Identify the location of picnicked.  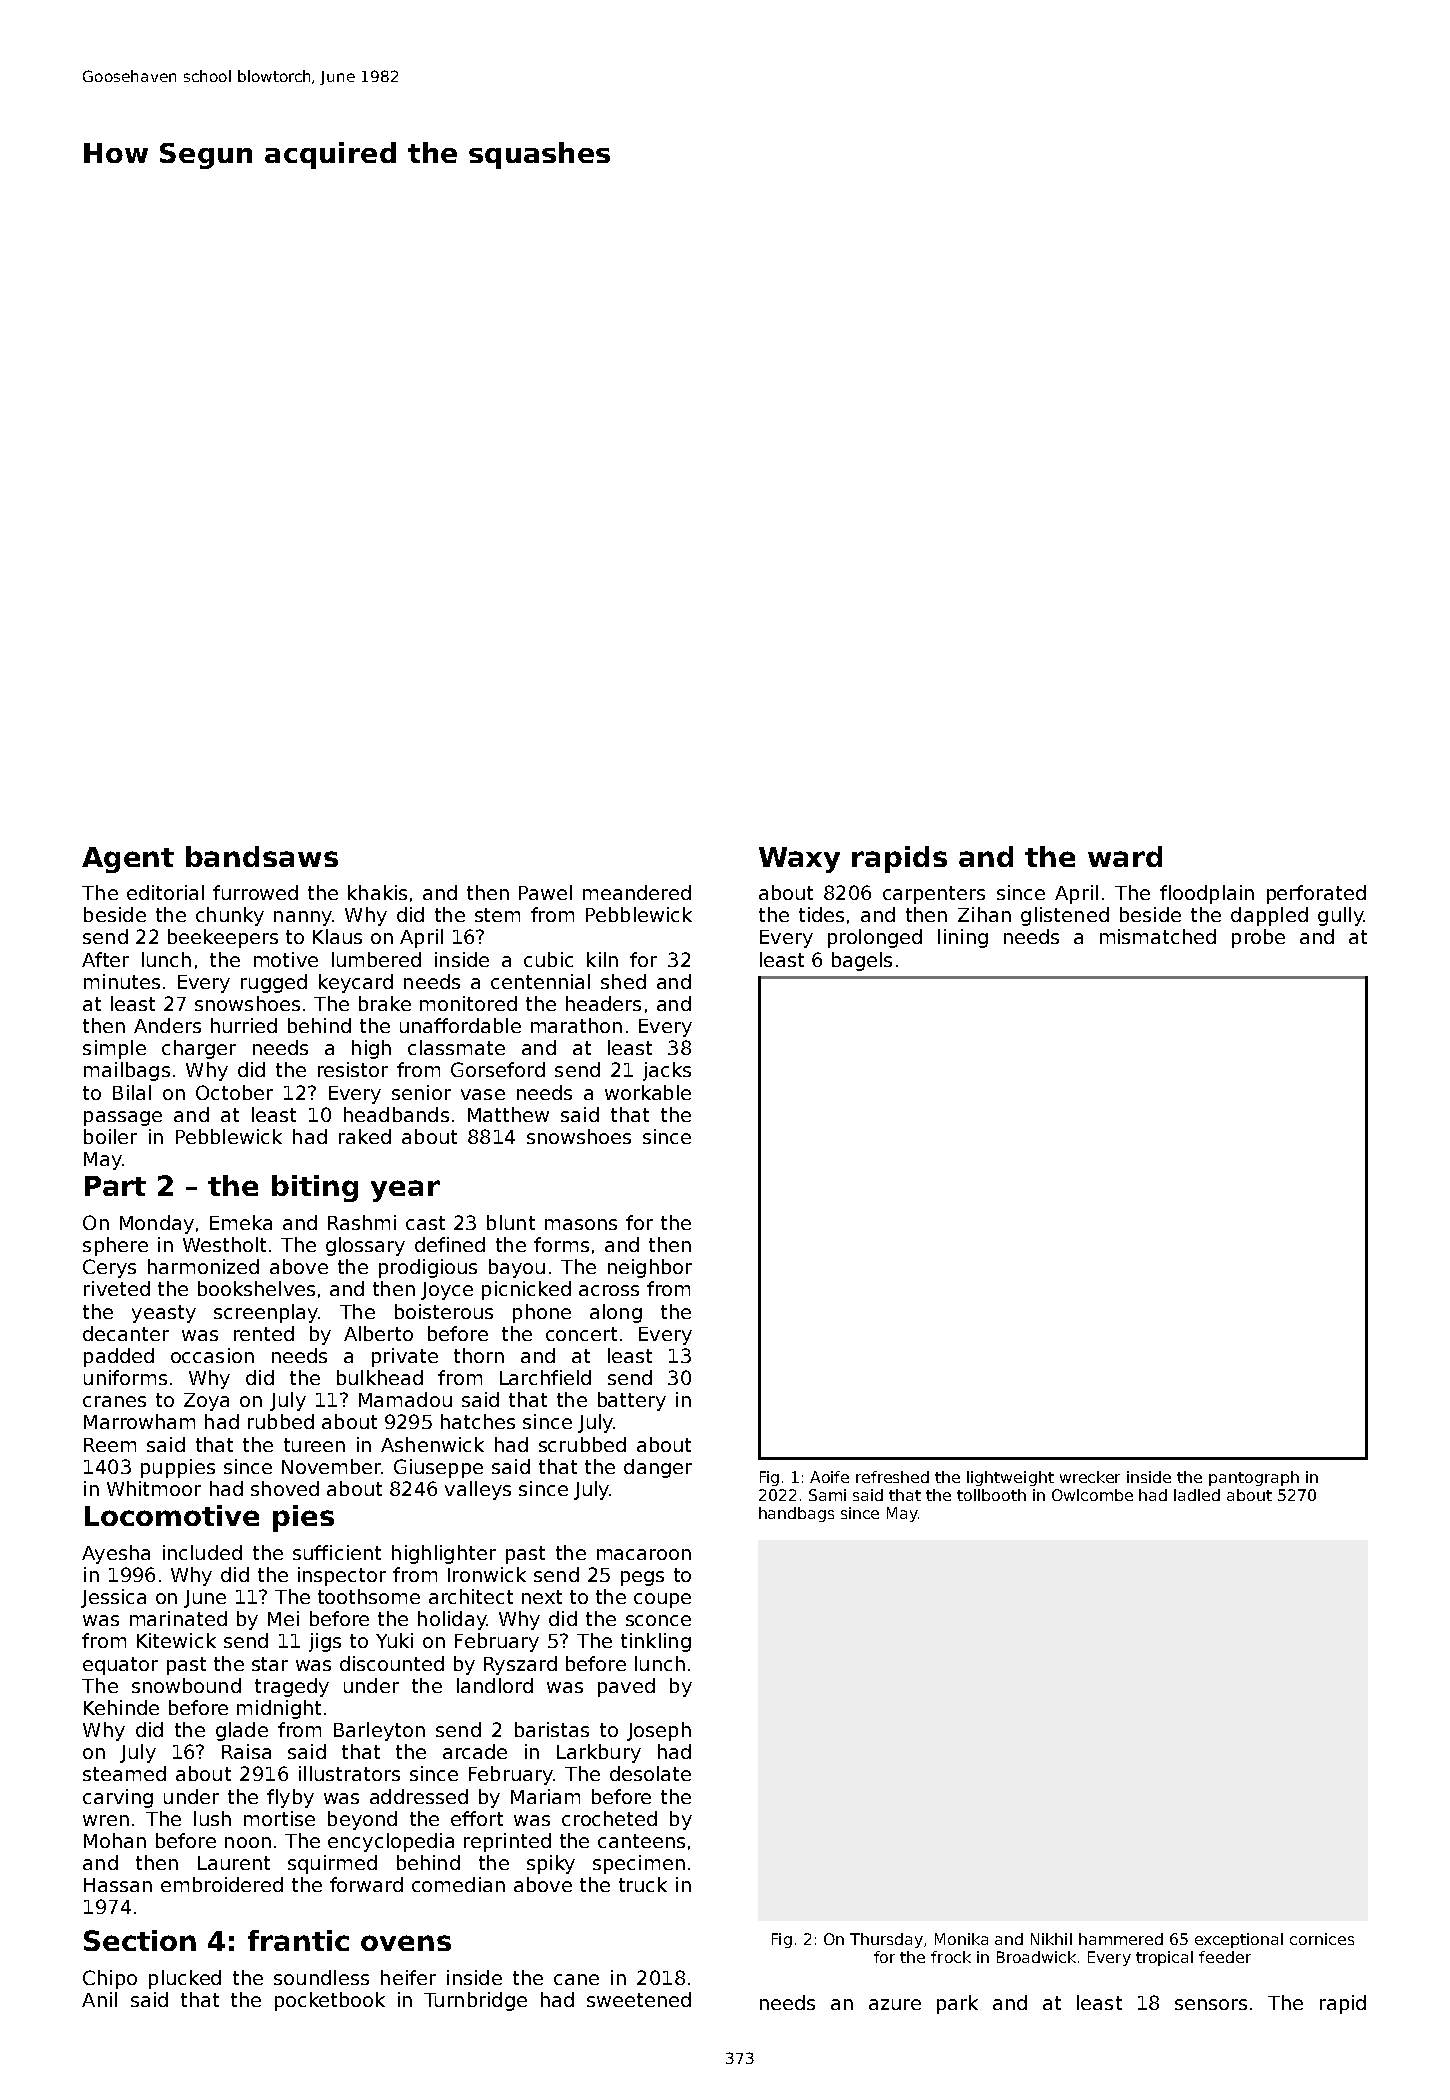
(526, 1290).
